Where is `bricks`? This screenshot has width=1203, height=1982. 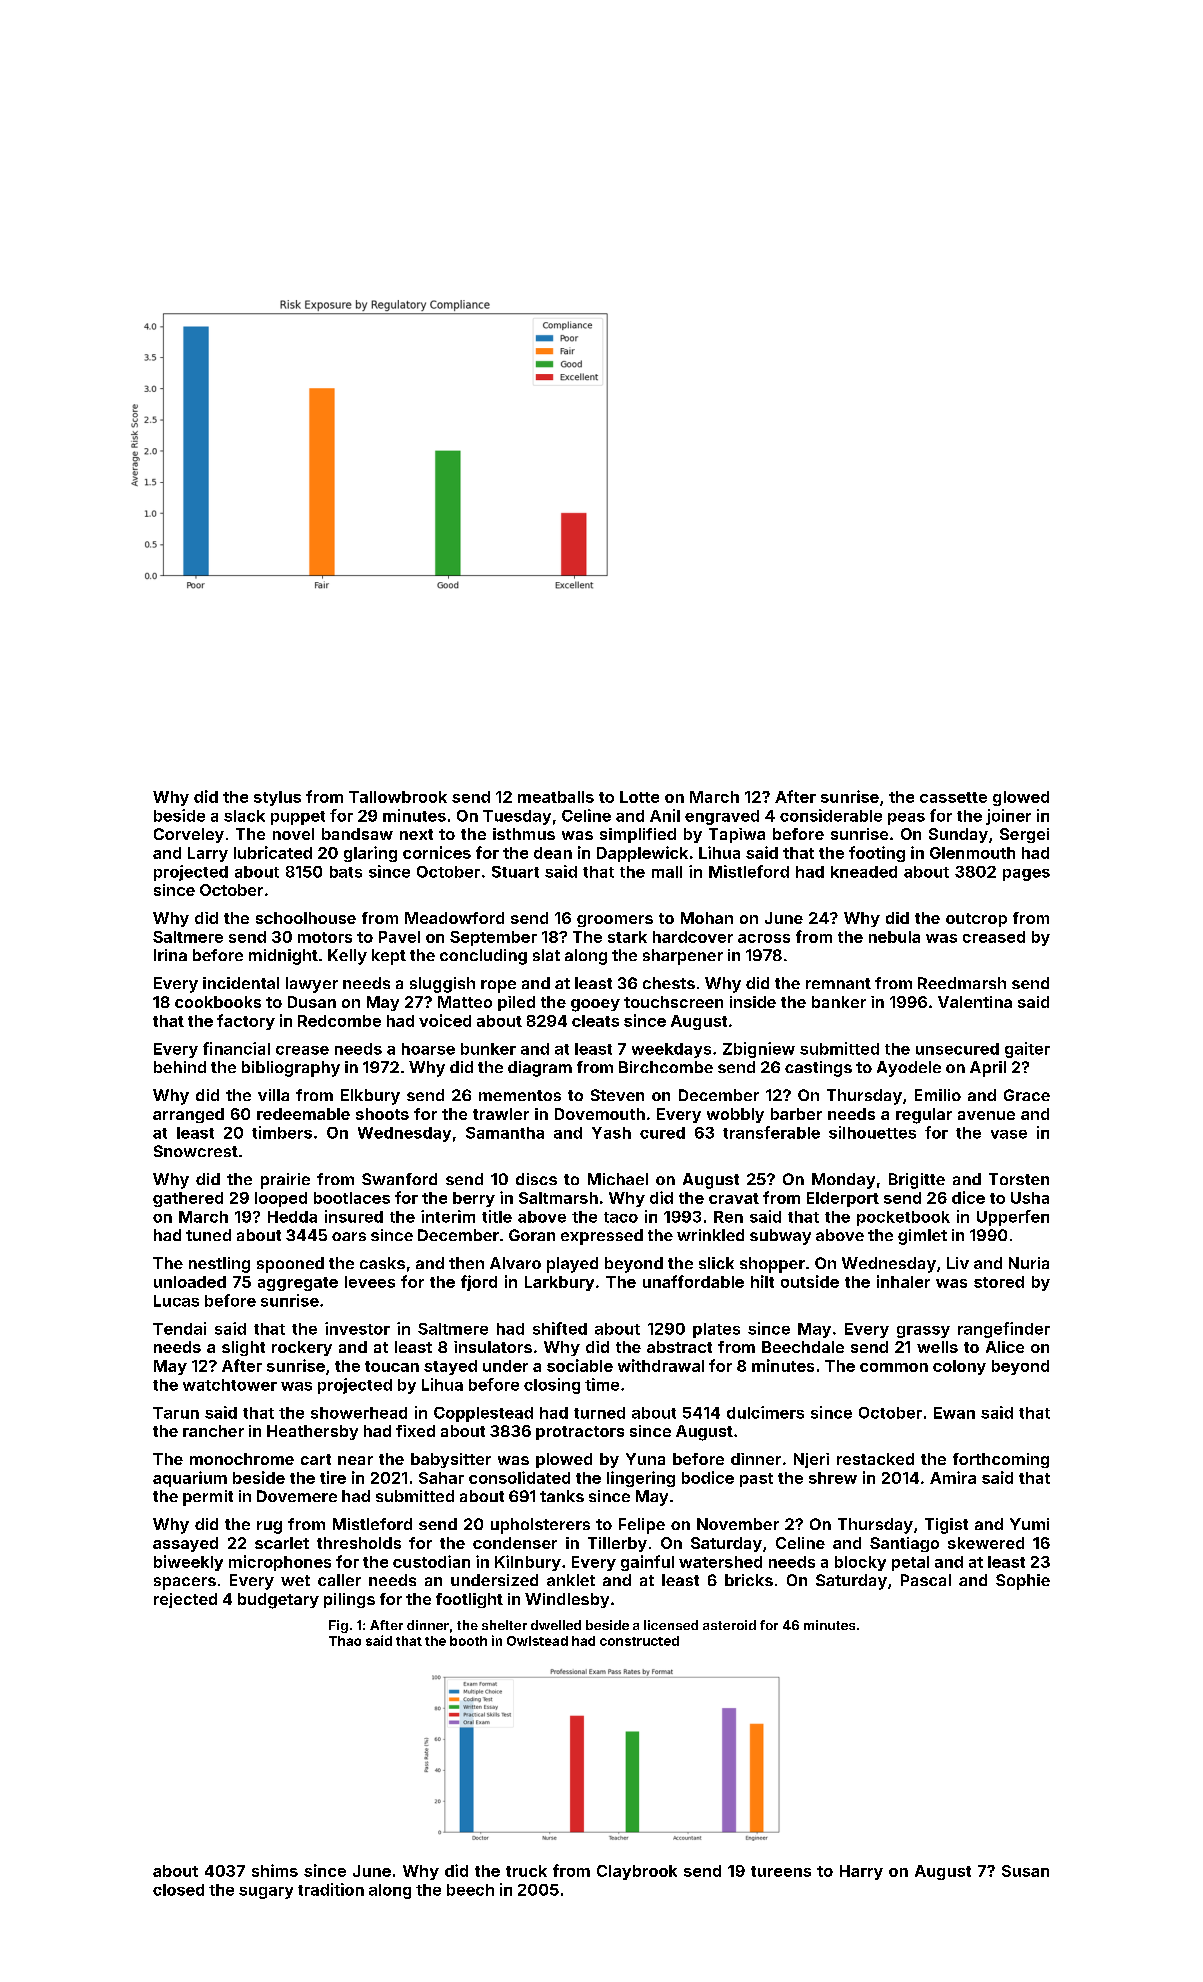
bricks is located at coordinates (749, 1580).
